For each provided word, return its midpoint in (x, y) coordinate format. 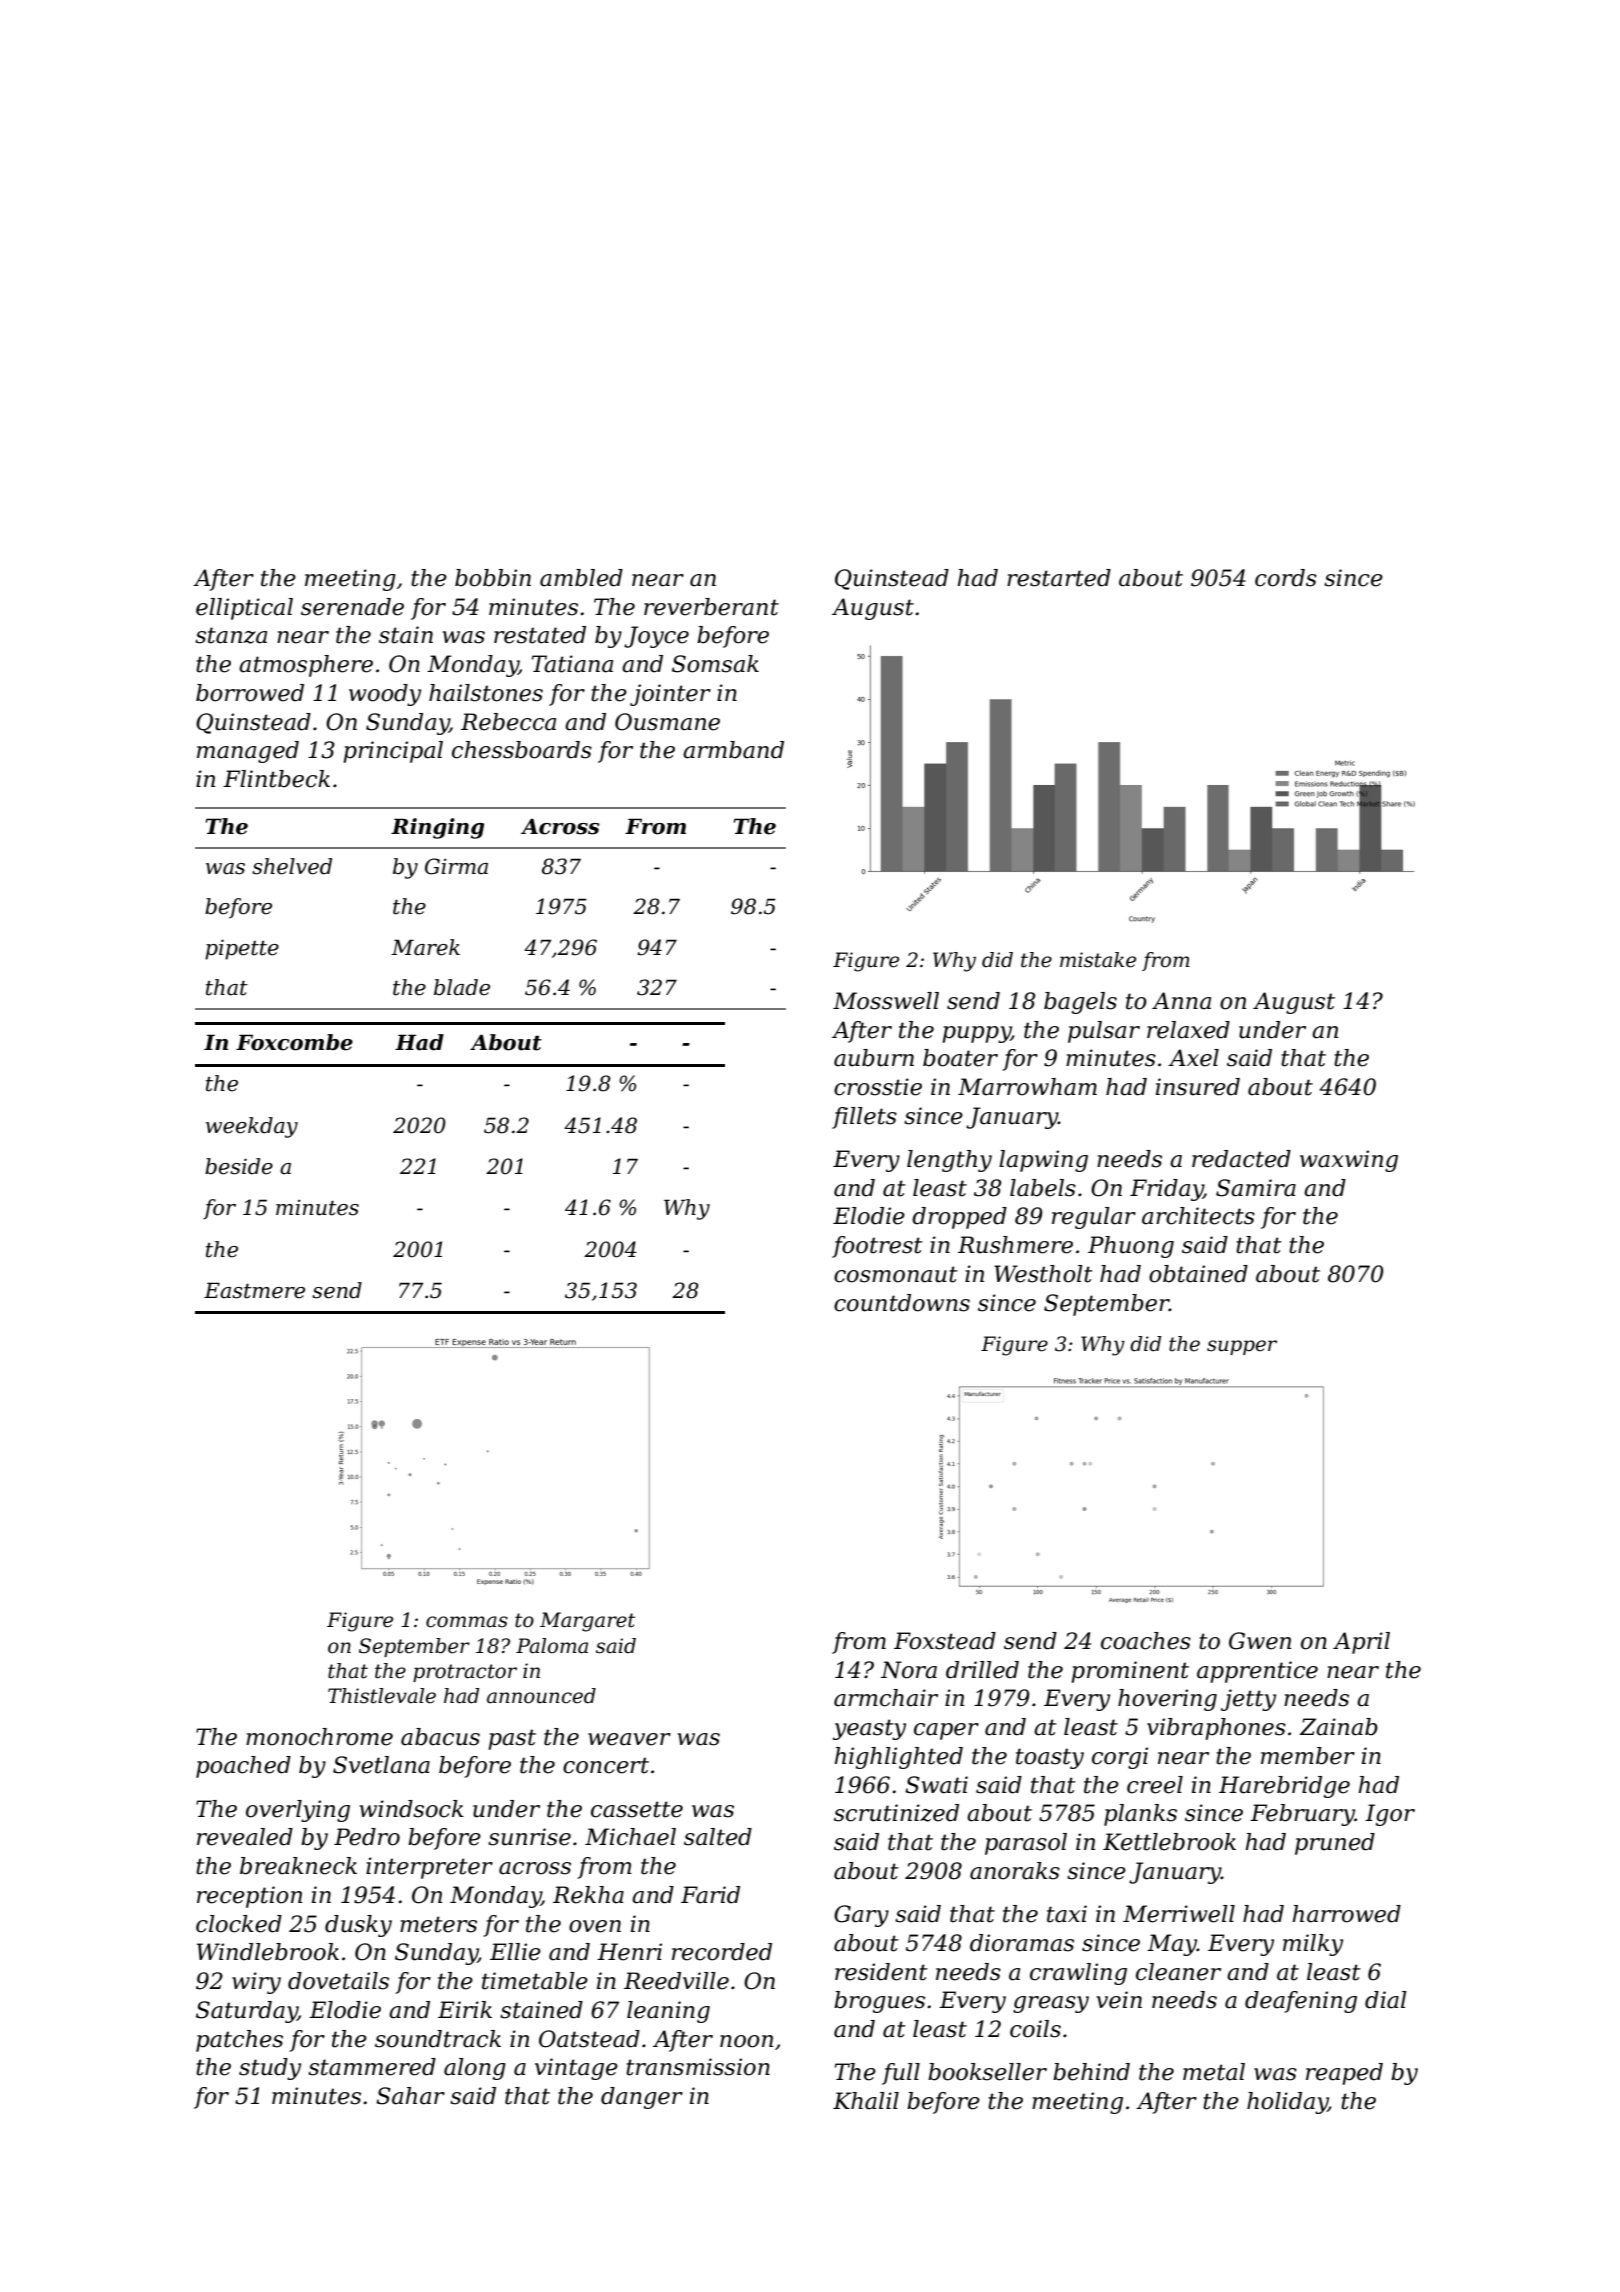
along (475, 2069)
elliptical (244, 609)
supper (1242, 1347)
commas (467, 1622)
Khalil (866, 2101)
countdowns (902, 1303)
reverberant (711, 607)
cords (1286, 578)
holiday (1287, 2103)
